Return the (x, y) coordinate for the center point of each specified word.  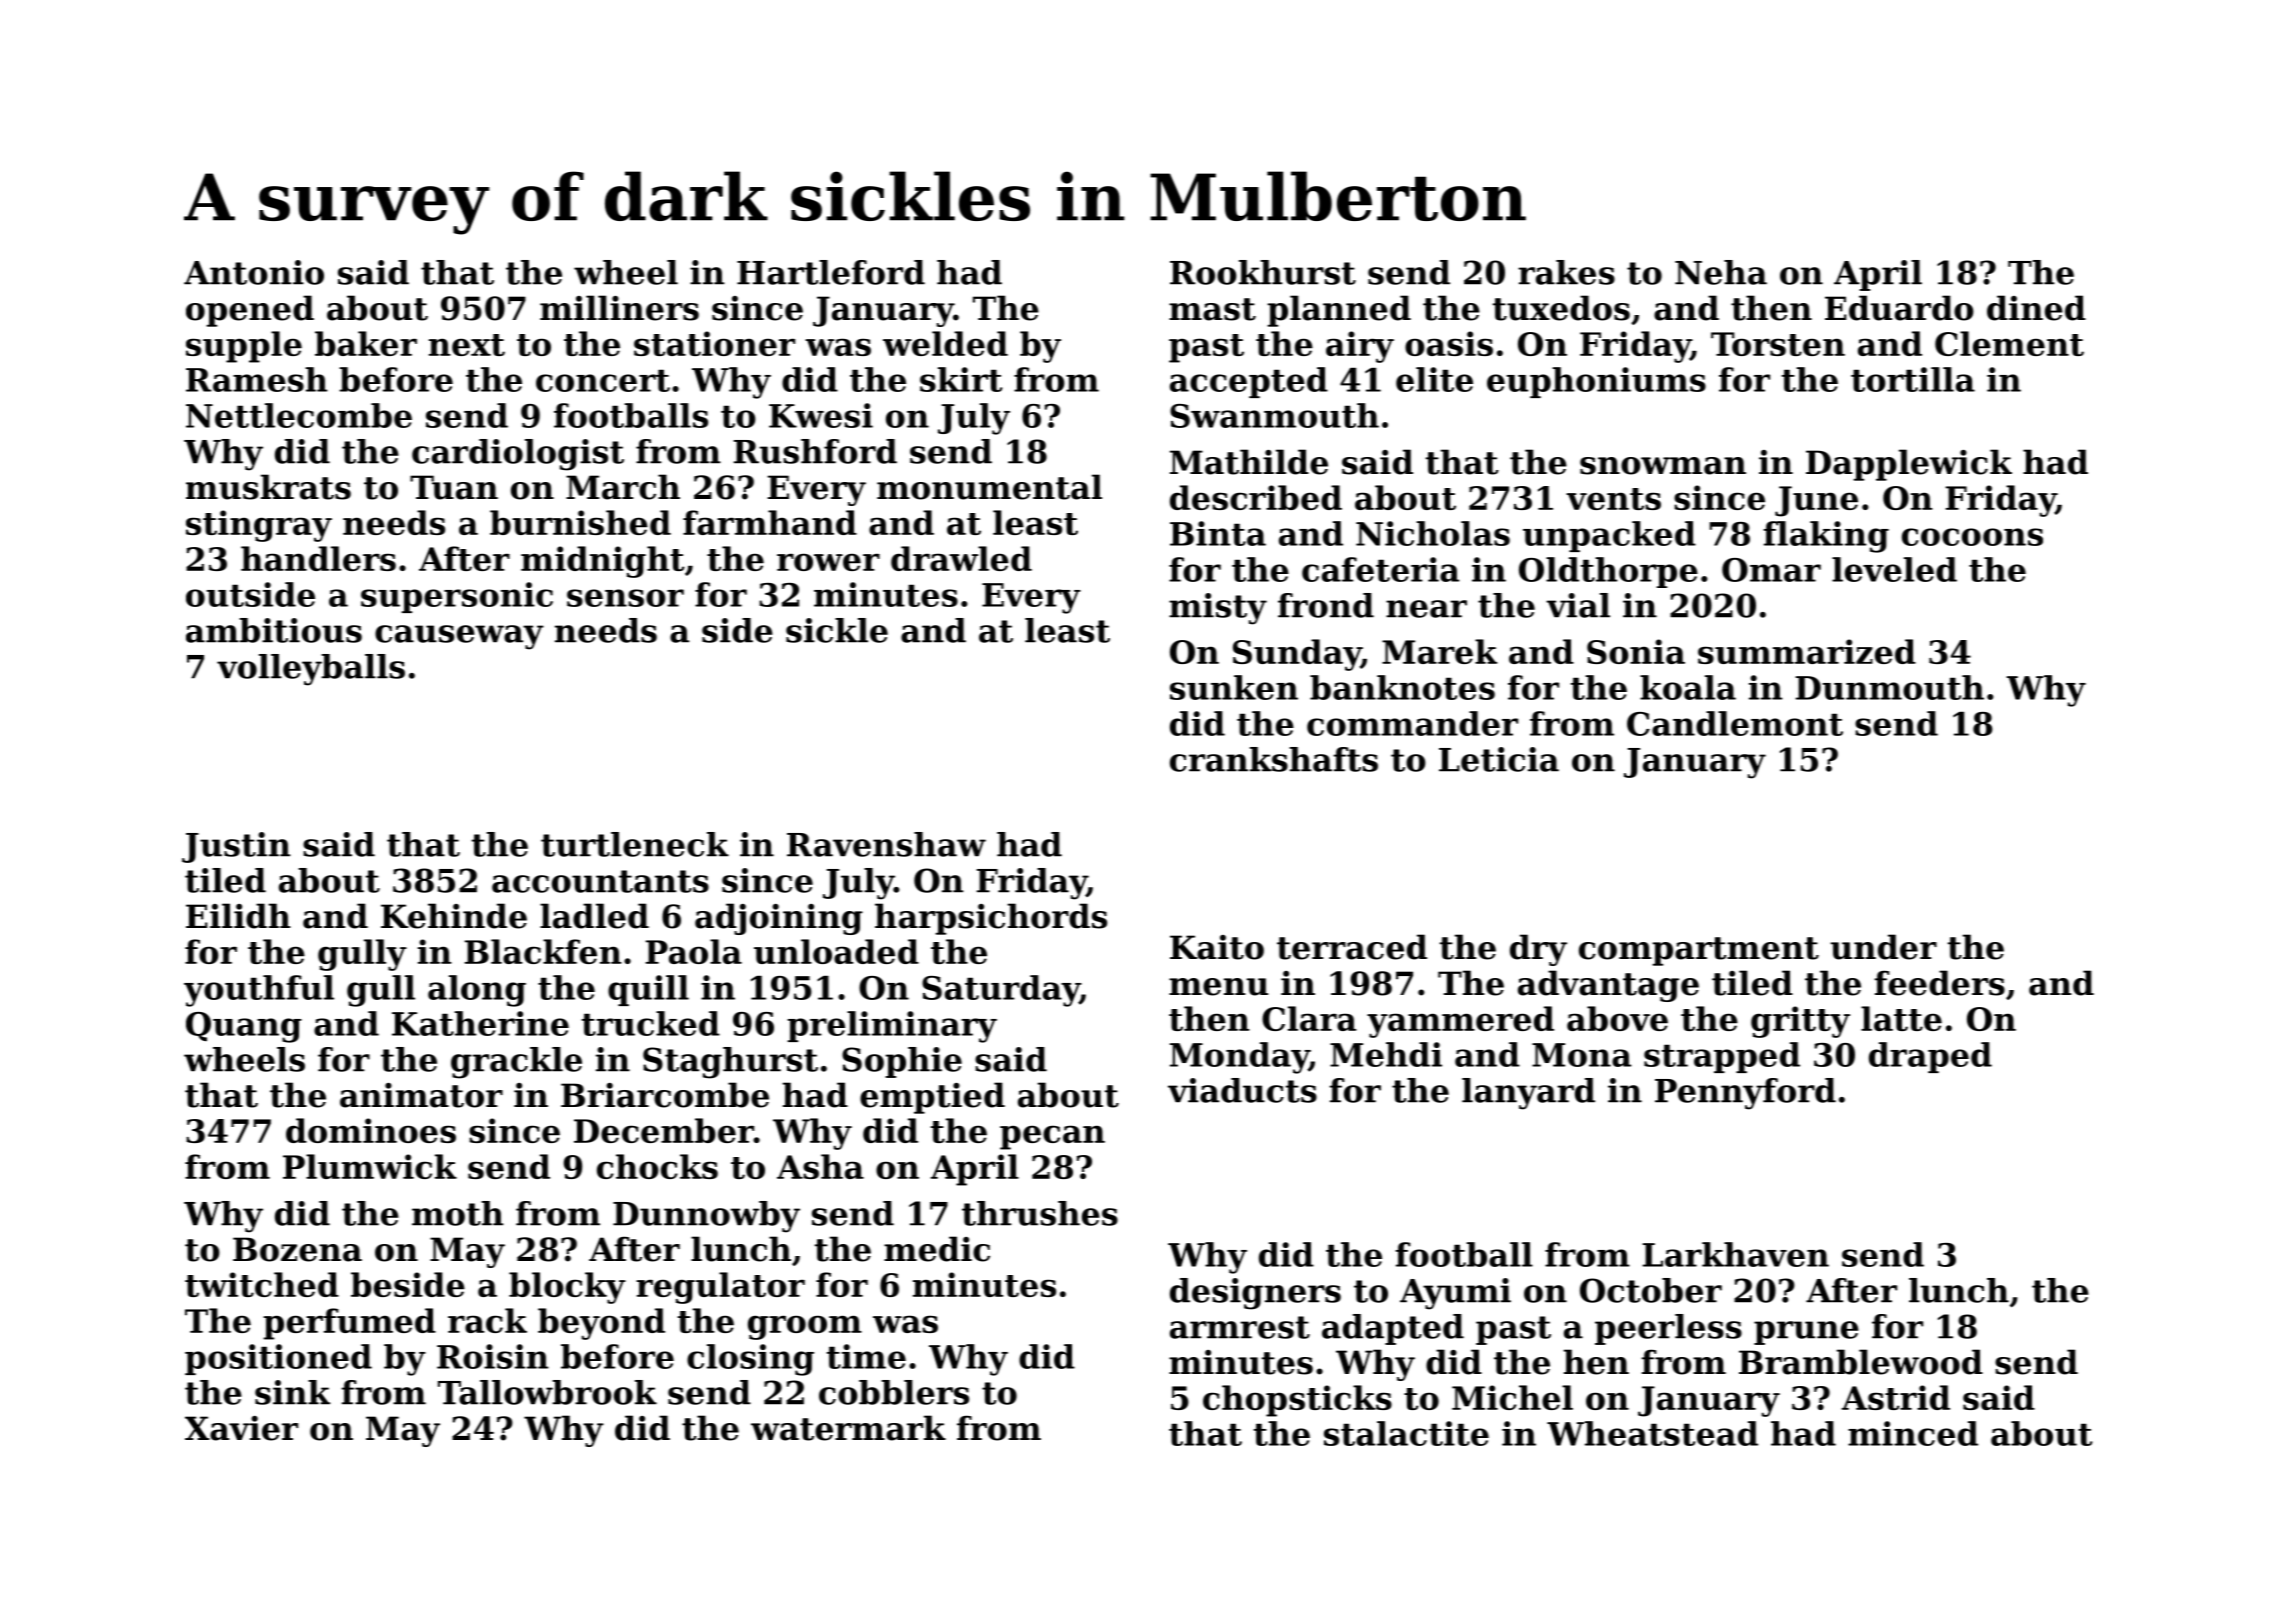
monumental (989, 487)
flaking (1826, 537)
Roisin (493, 1356)
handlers (318, 558)
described (1256, 497)
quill (648, 990)
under (1883, 947)
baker (366, 343)
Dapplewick (1909, 465)
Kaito (1217, 947)
